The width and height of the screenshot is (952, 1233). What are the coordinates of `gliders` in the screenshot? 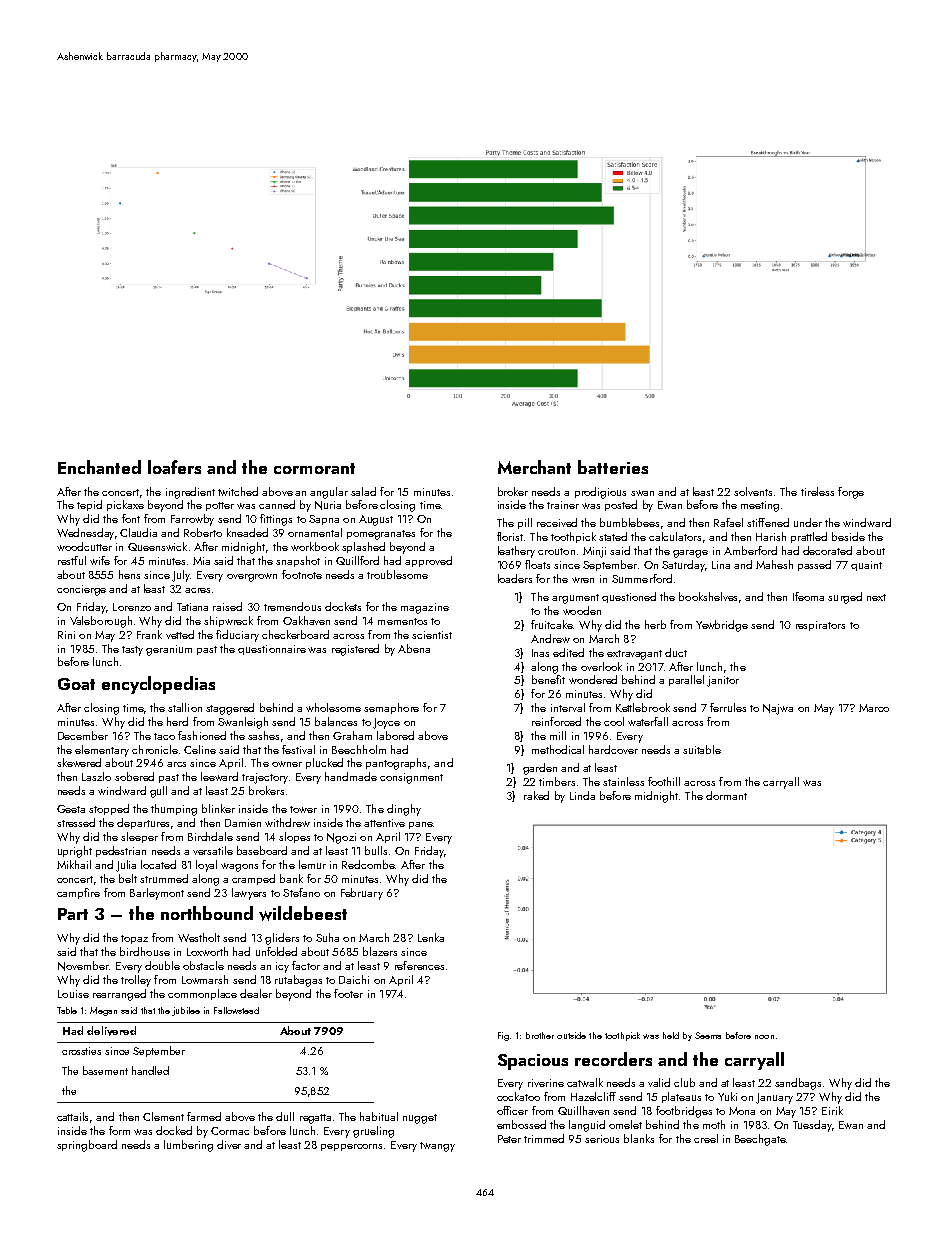 It's located at (282, 939).
